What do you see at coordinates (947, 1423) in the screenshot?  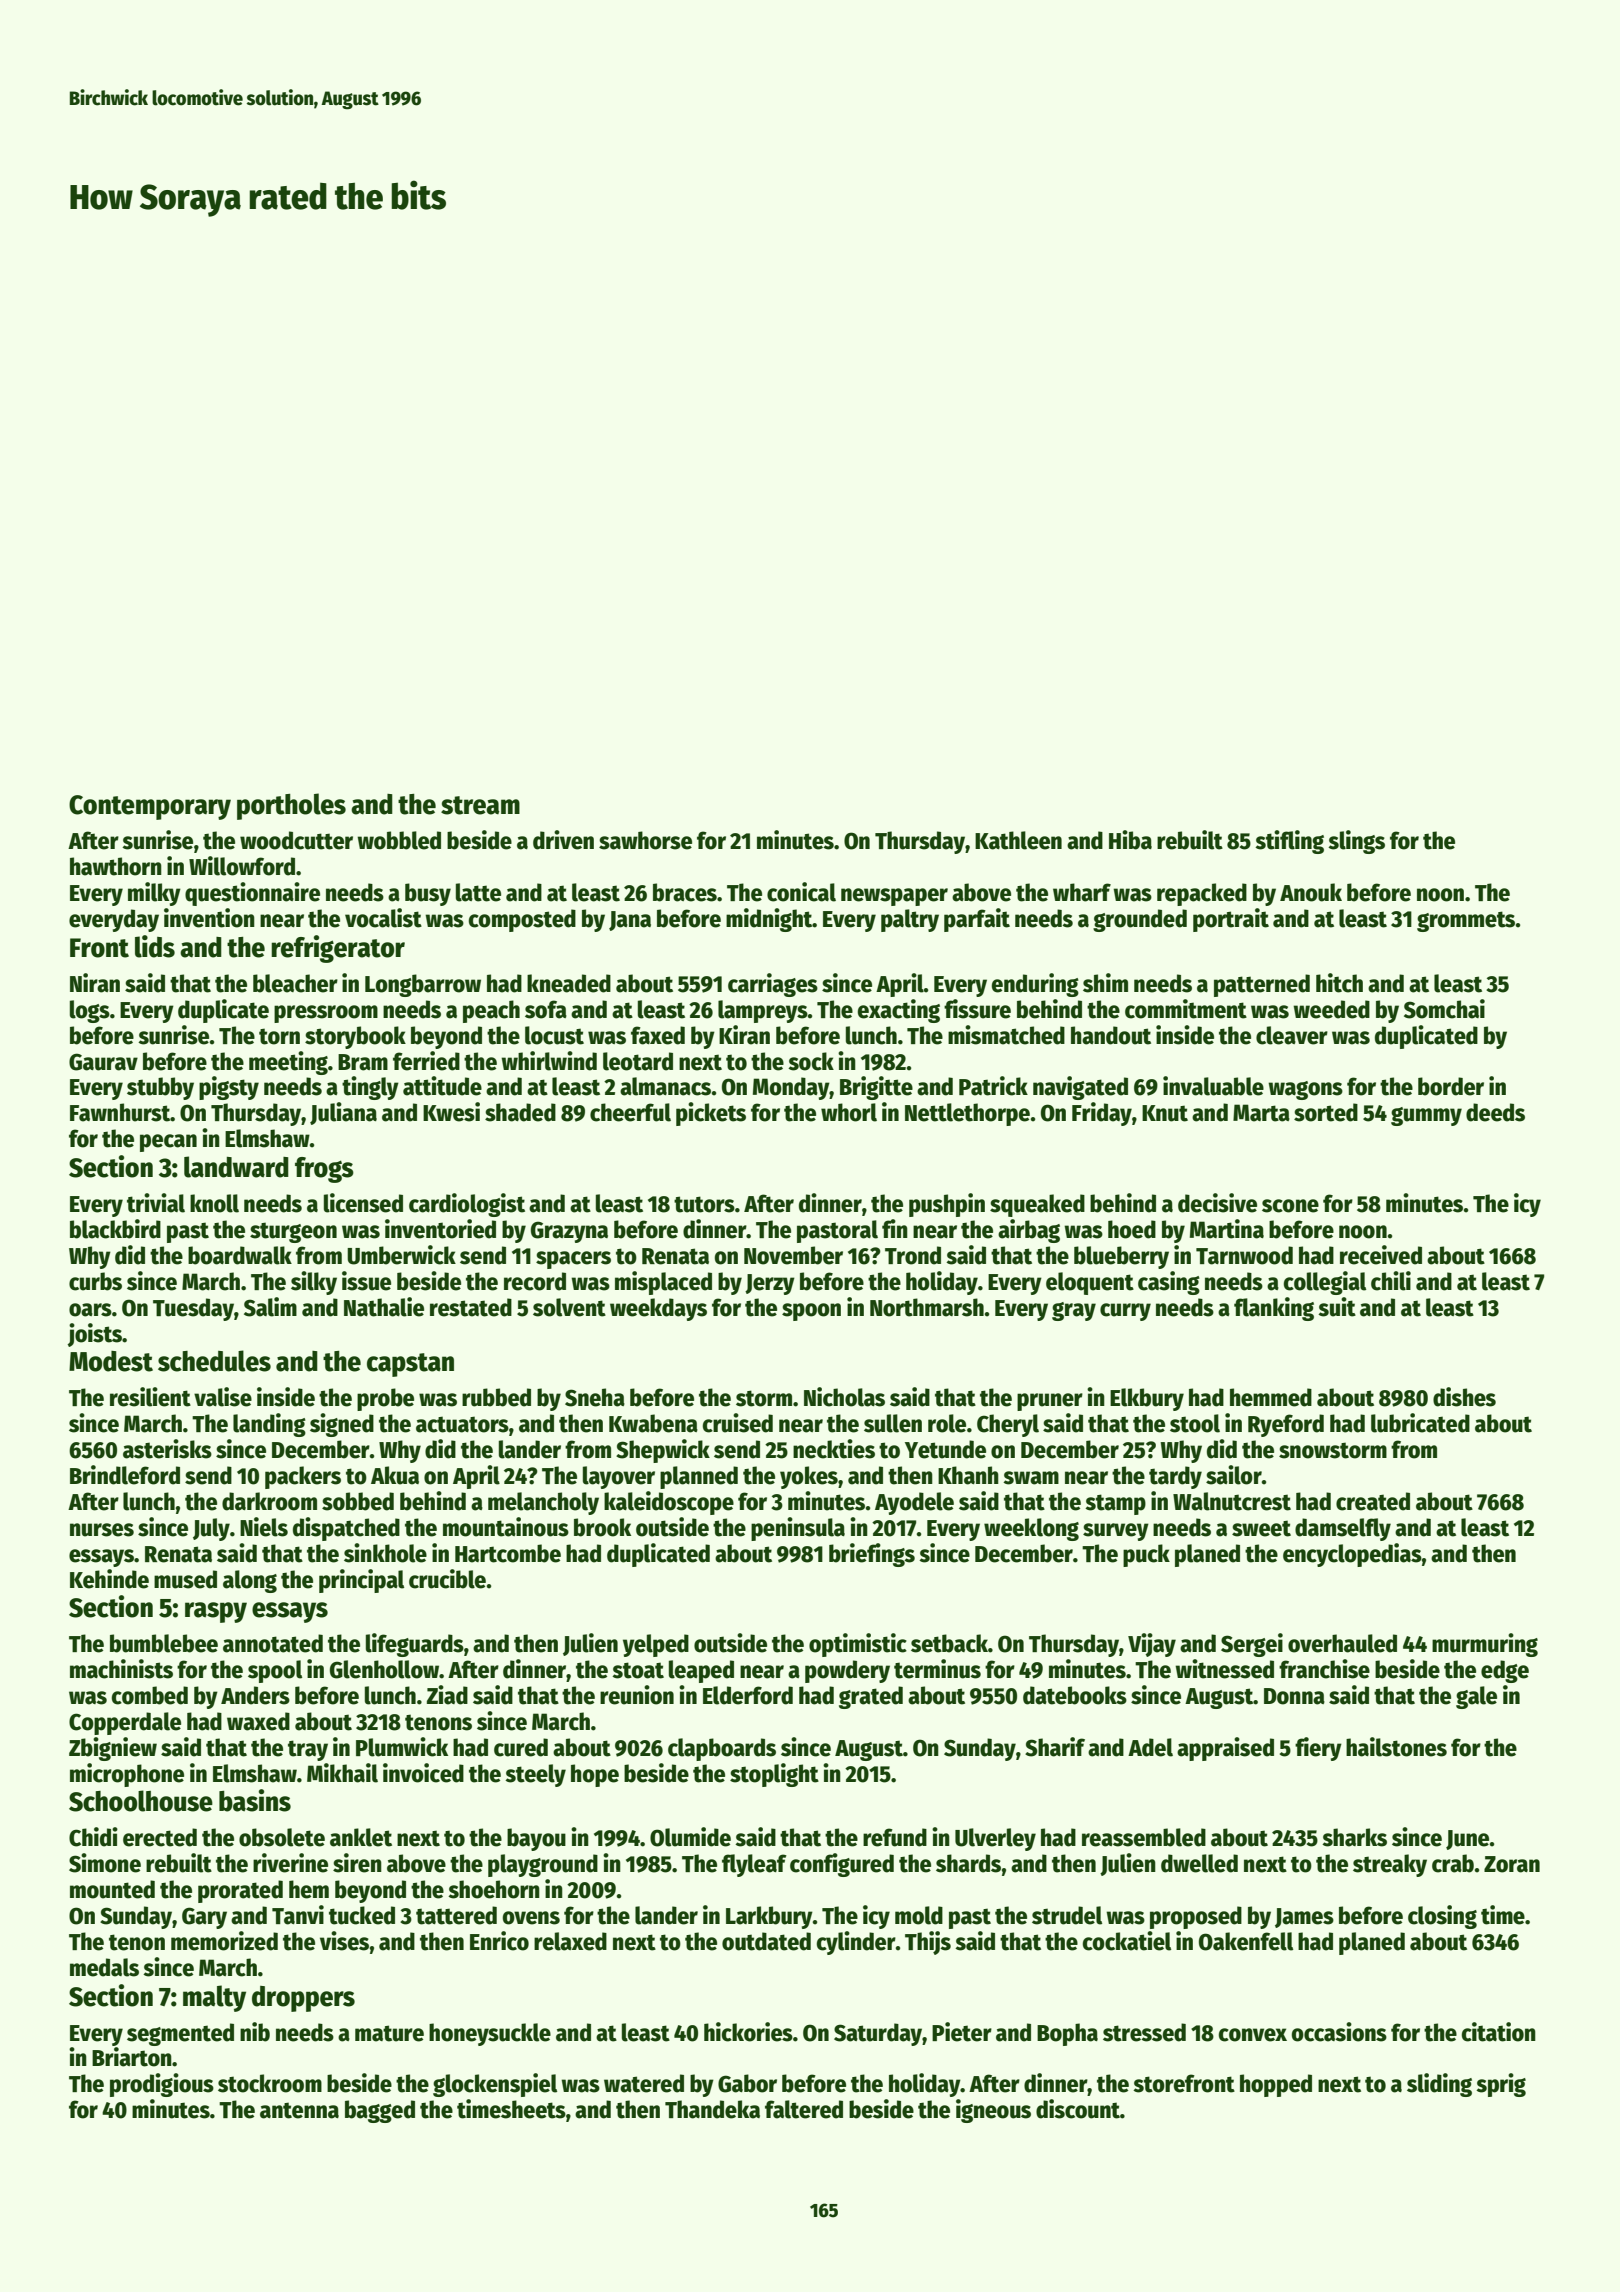 I see `role` at bounding box center [947, 1423].
